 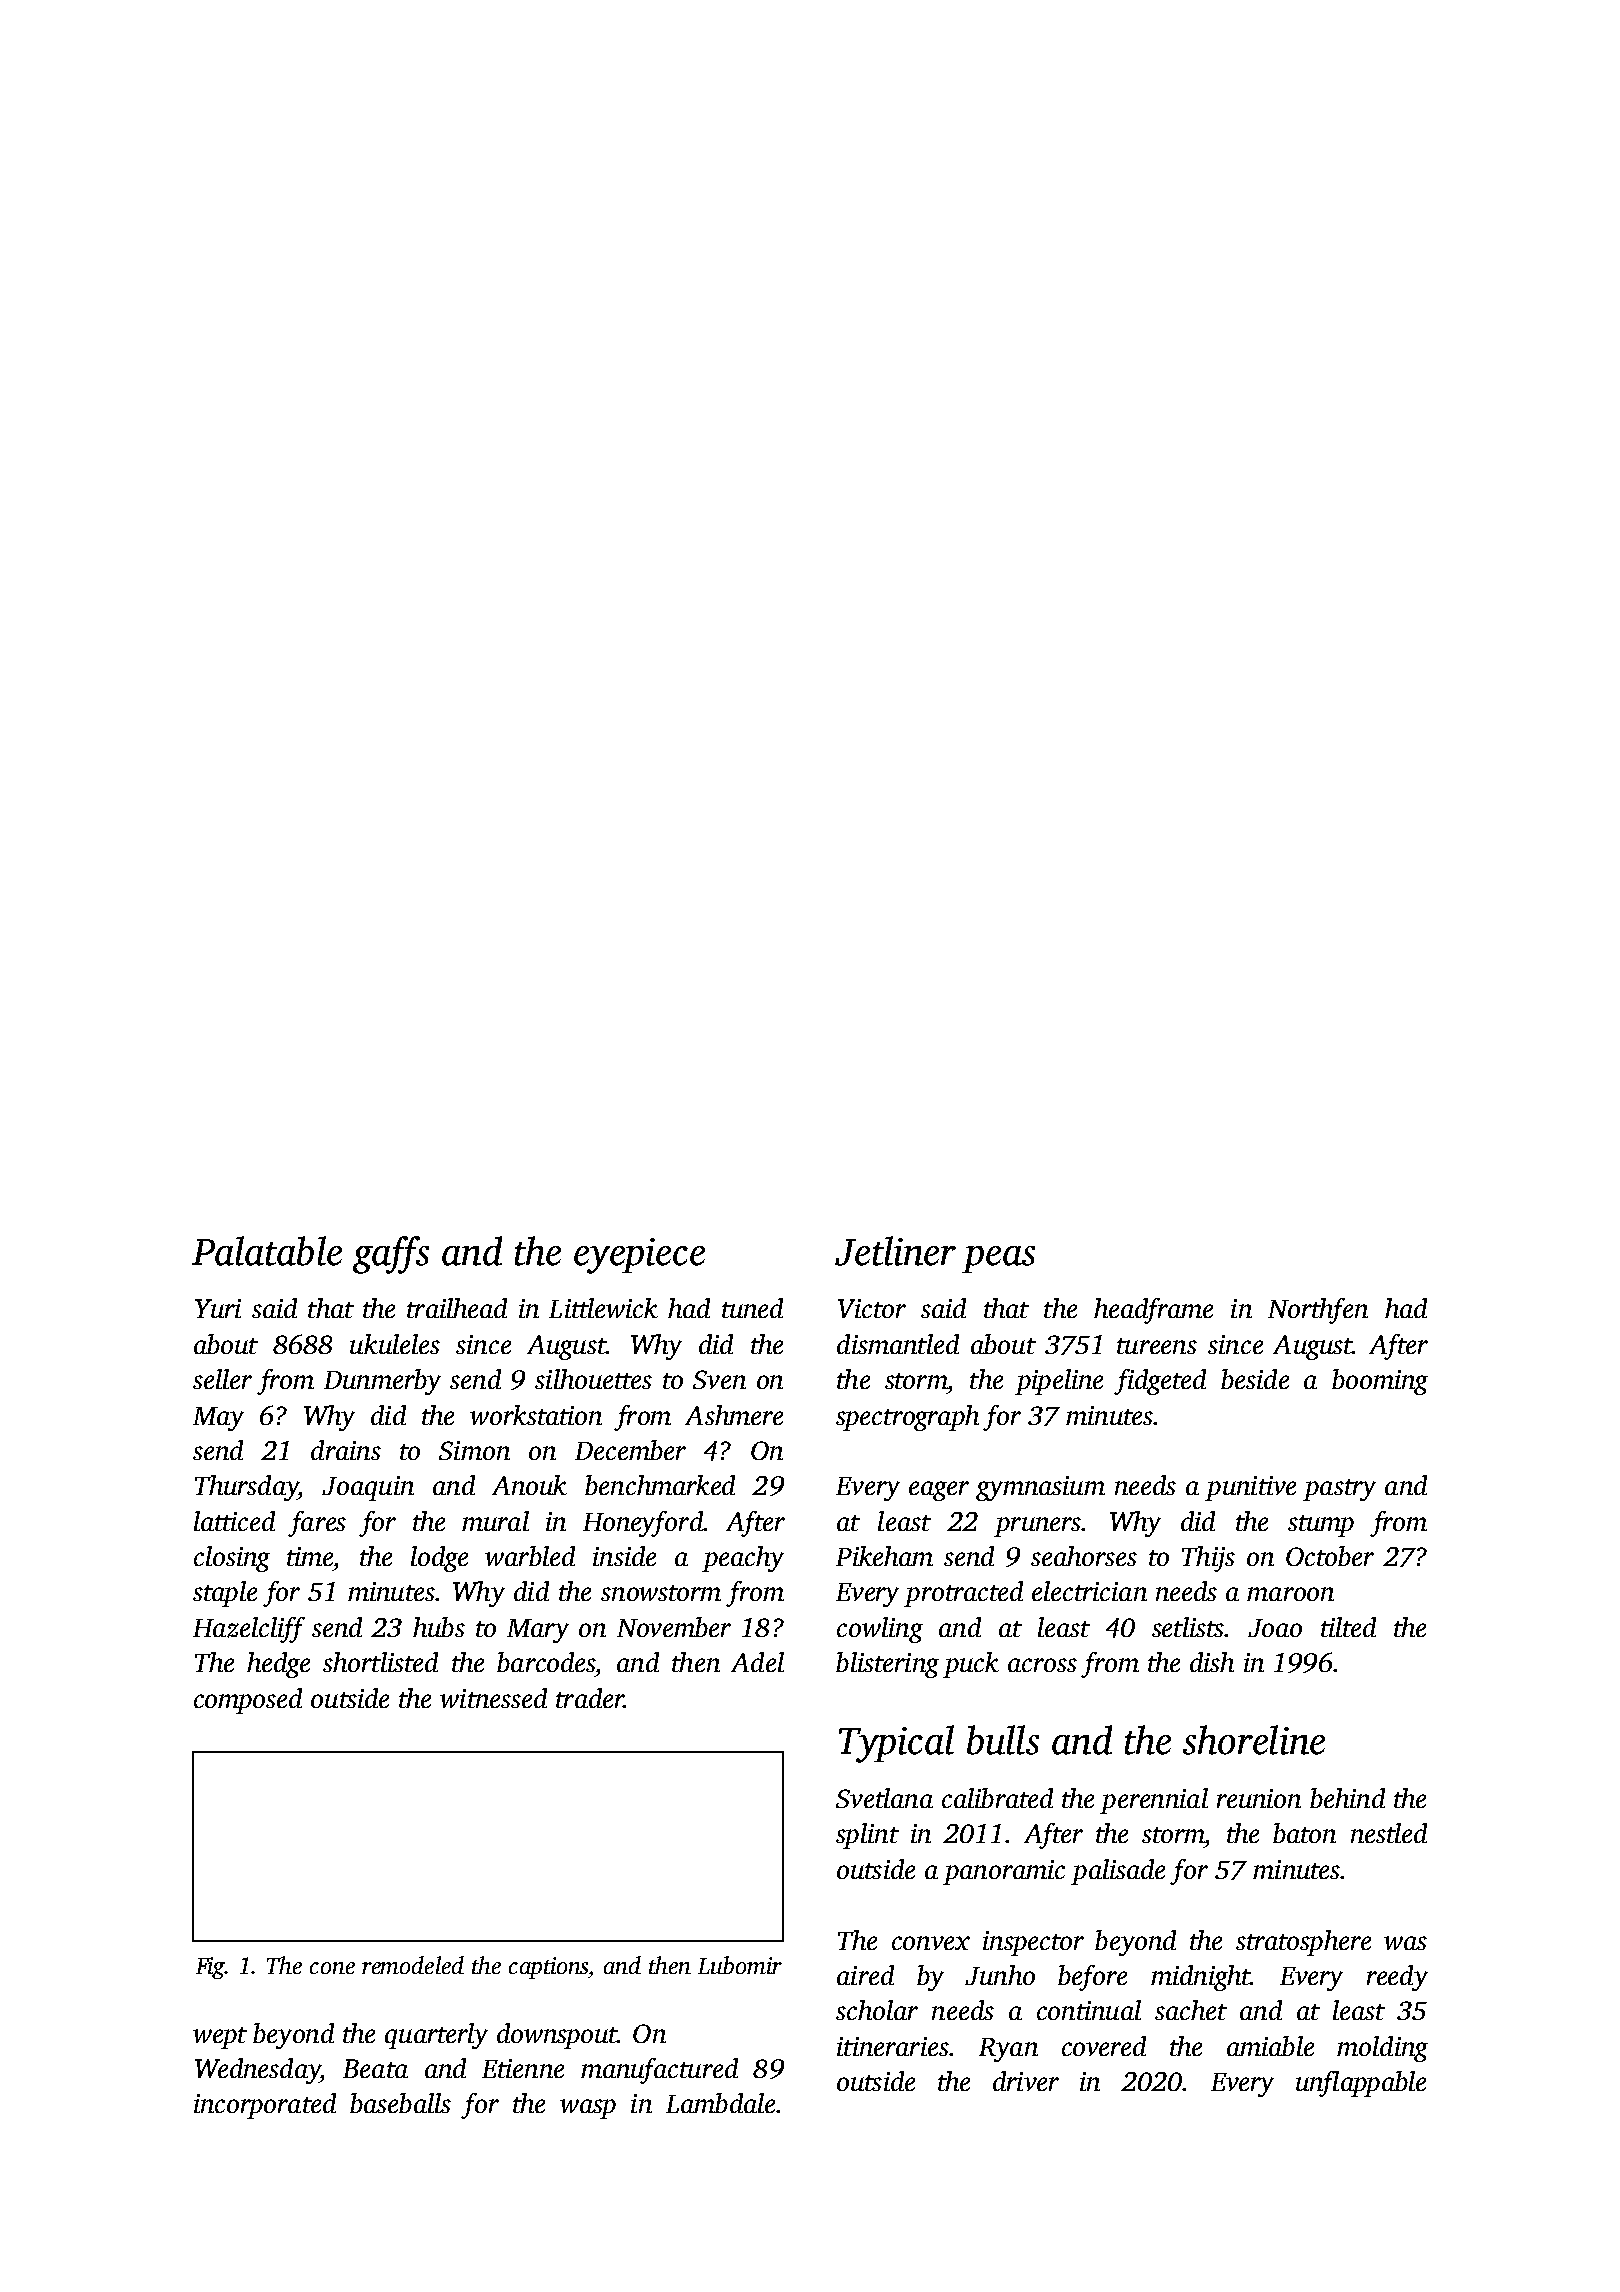 I want to click on gaffs, so click(x=391, y=1255).
